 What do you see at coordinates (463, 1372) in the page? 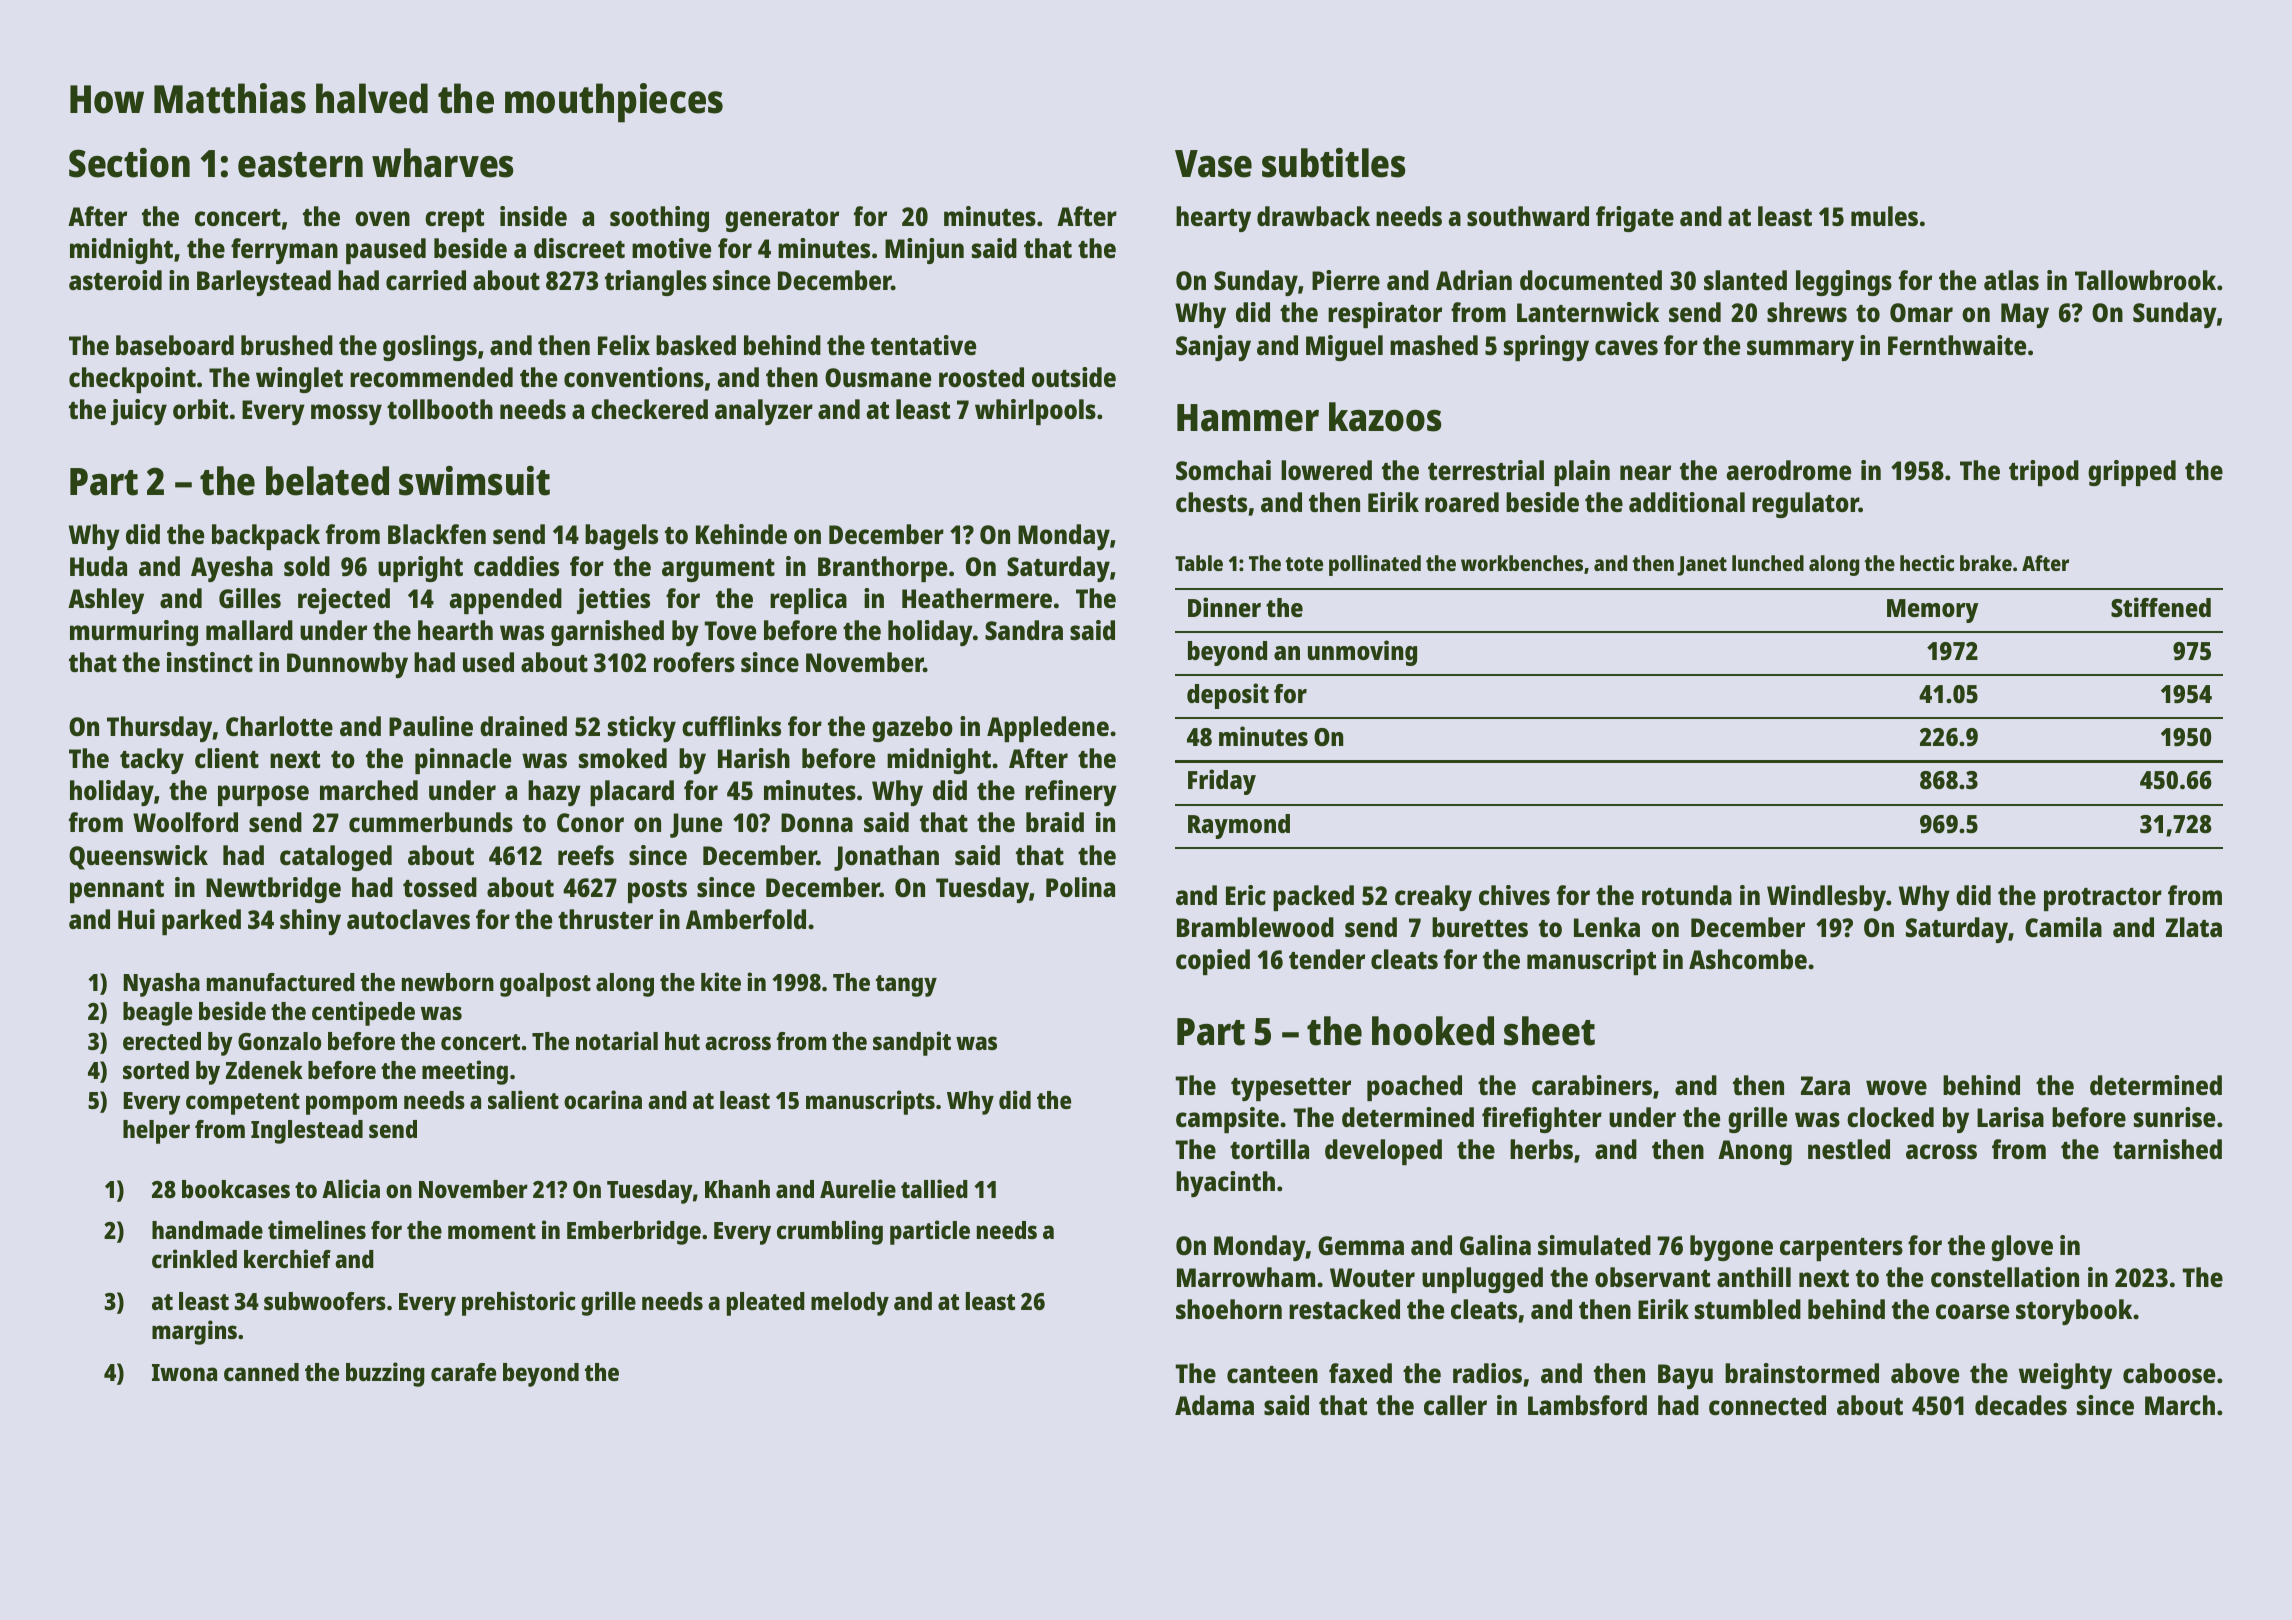
I see `carafe` at bounding box center [463, 1372].
